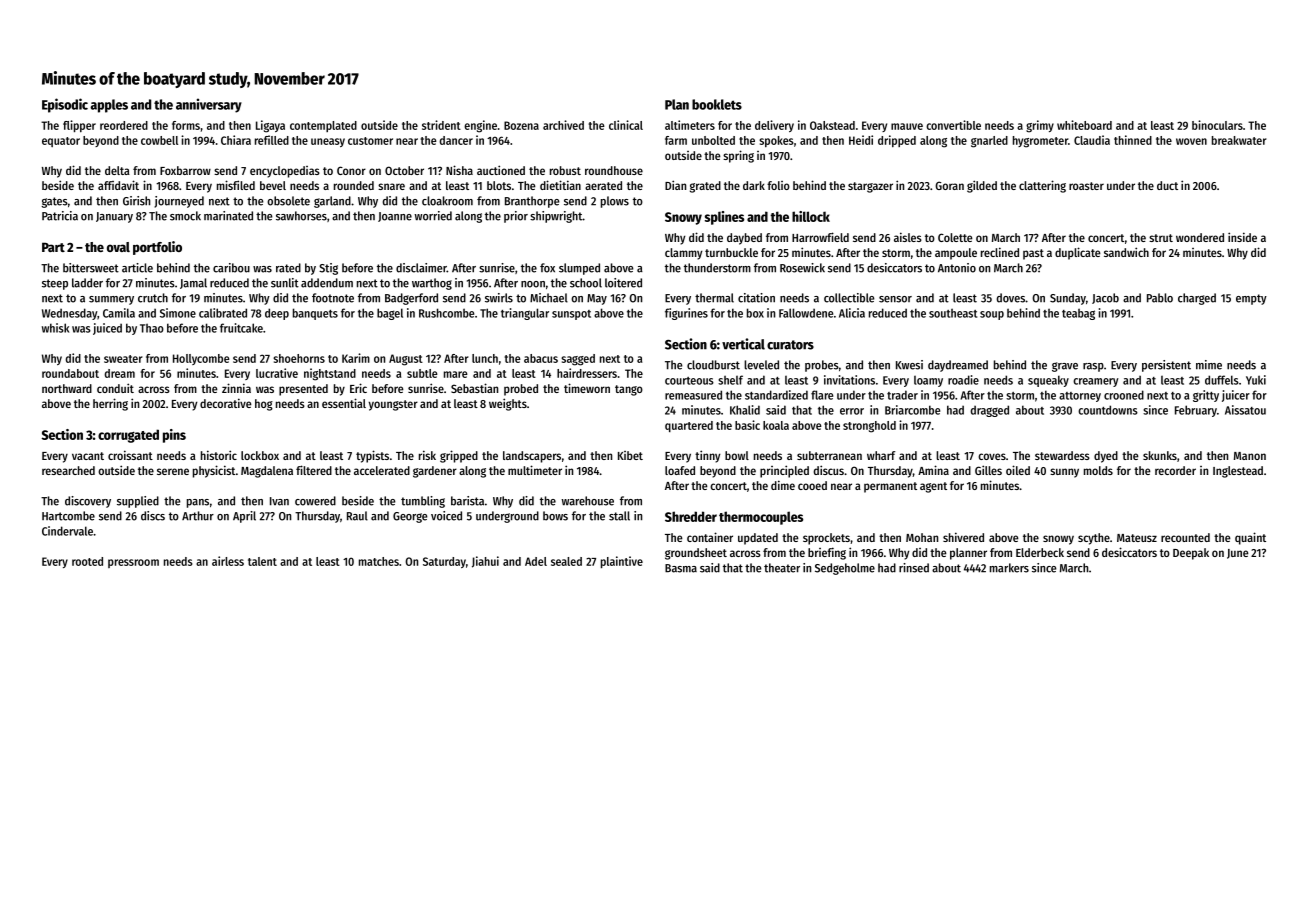 The height and width of the screenshot is (924, 1308). I want to click on grave, so click(1065, 367).
